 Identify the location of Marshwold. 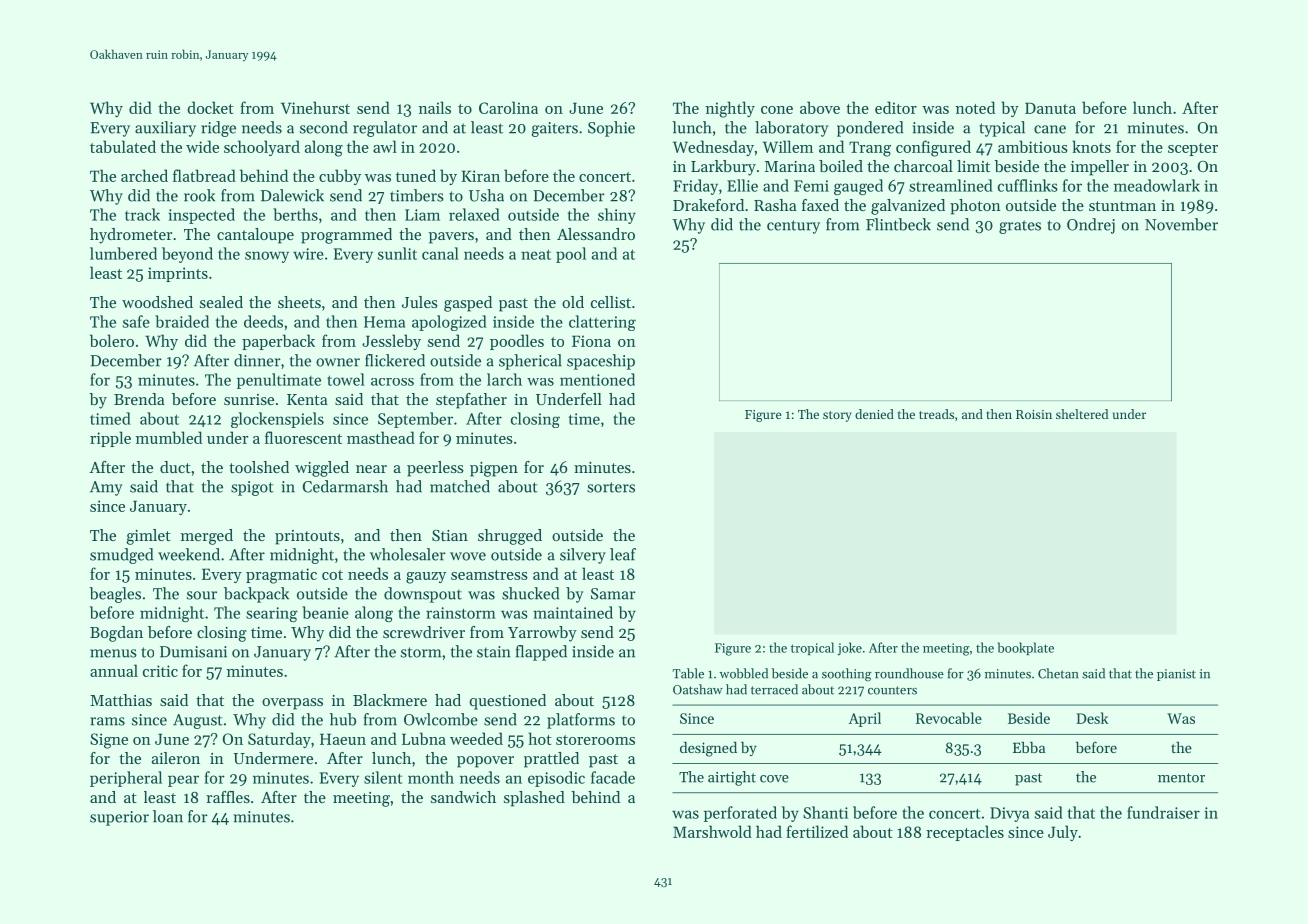
(712, 831).
